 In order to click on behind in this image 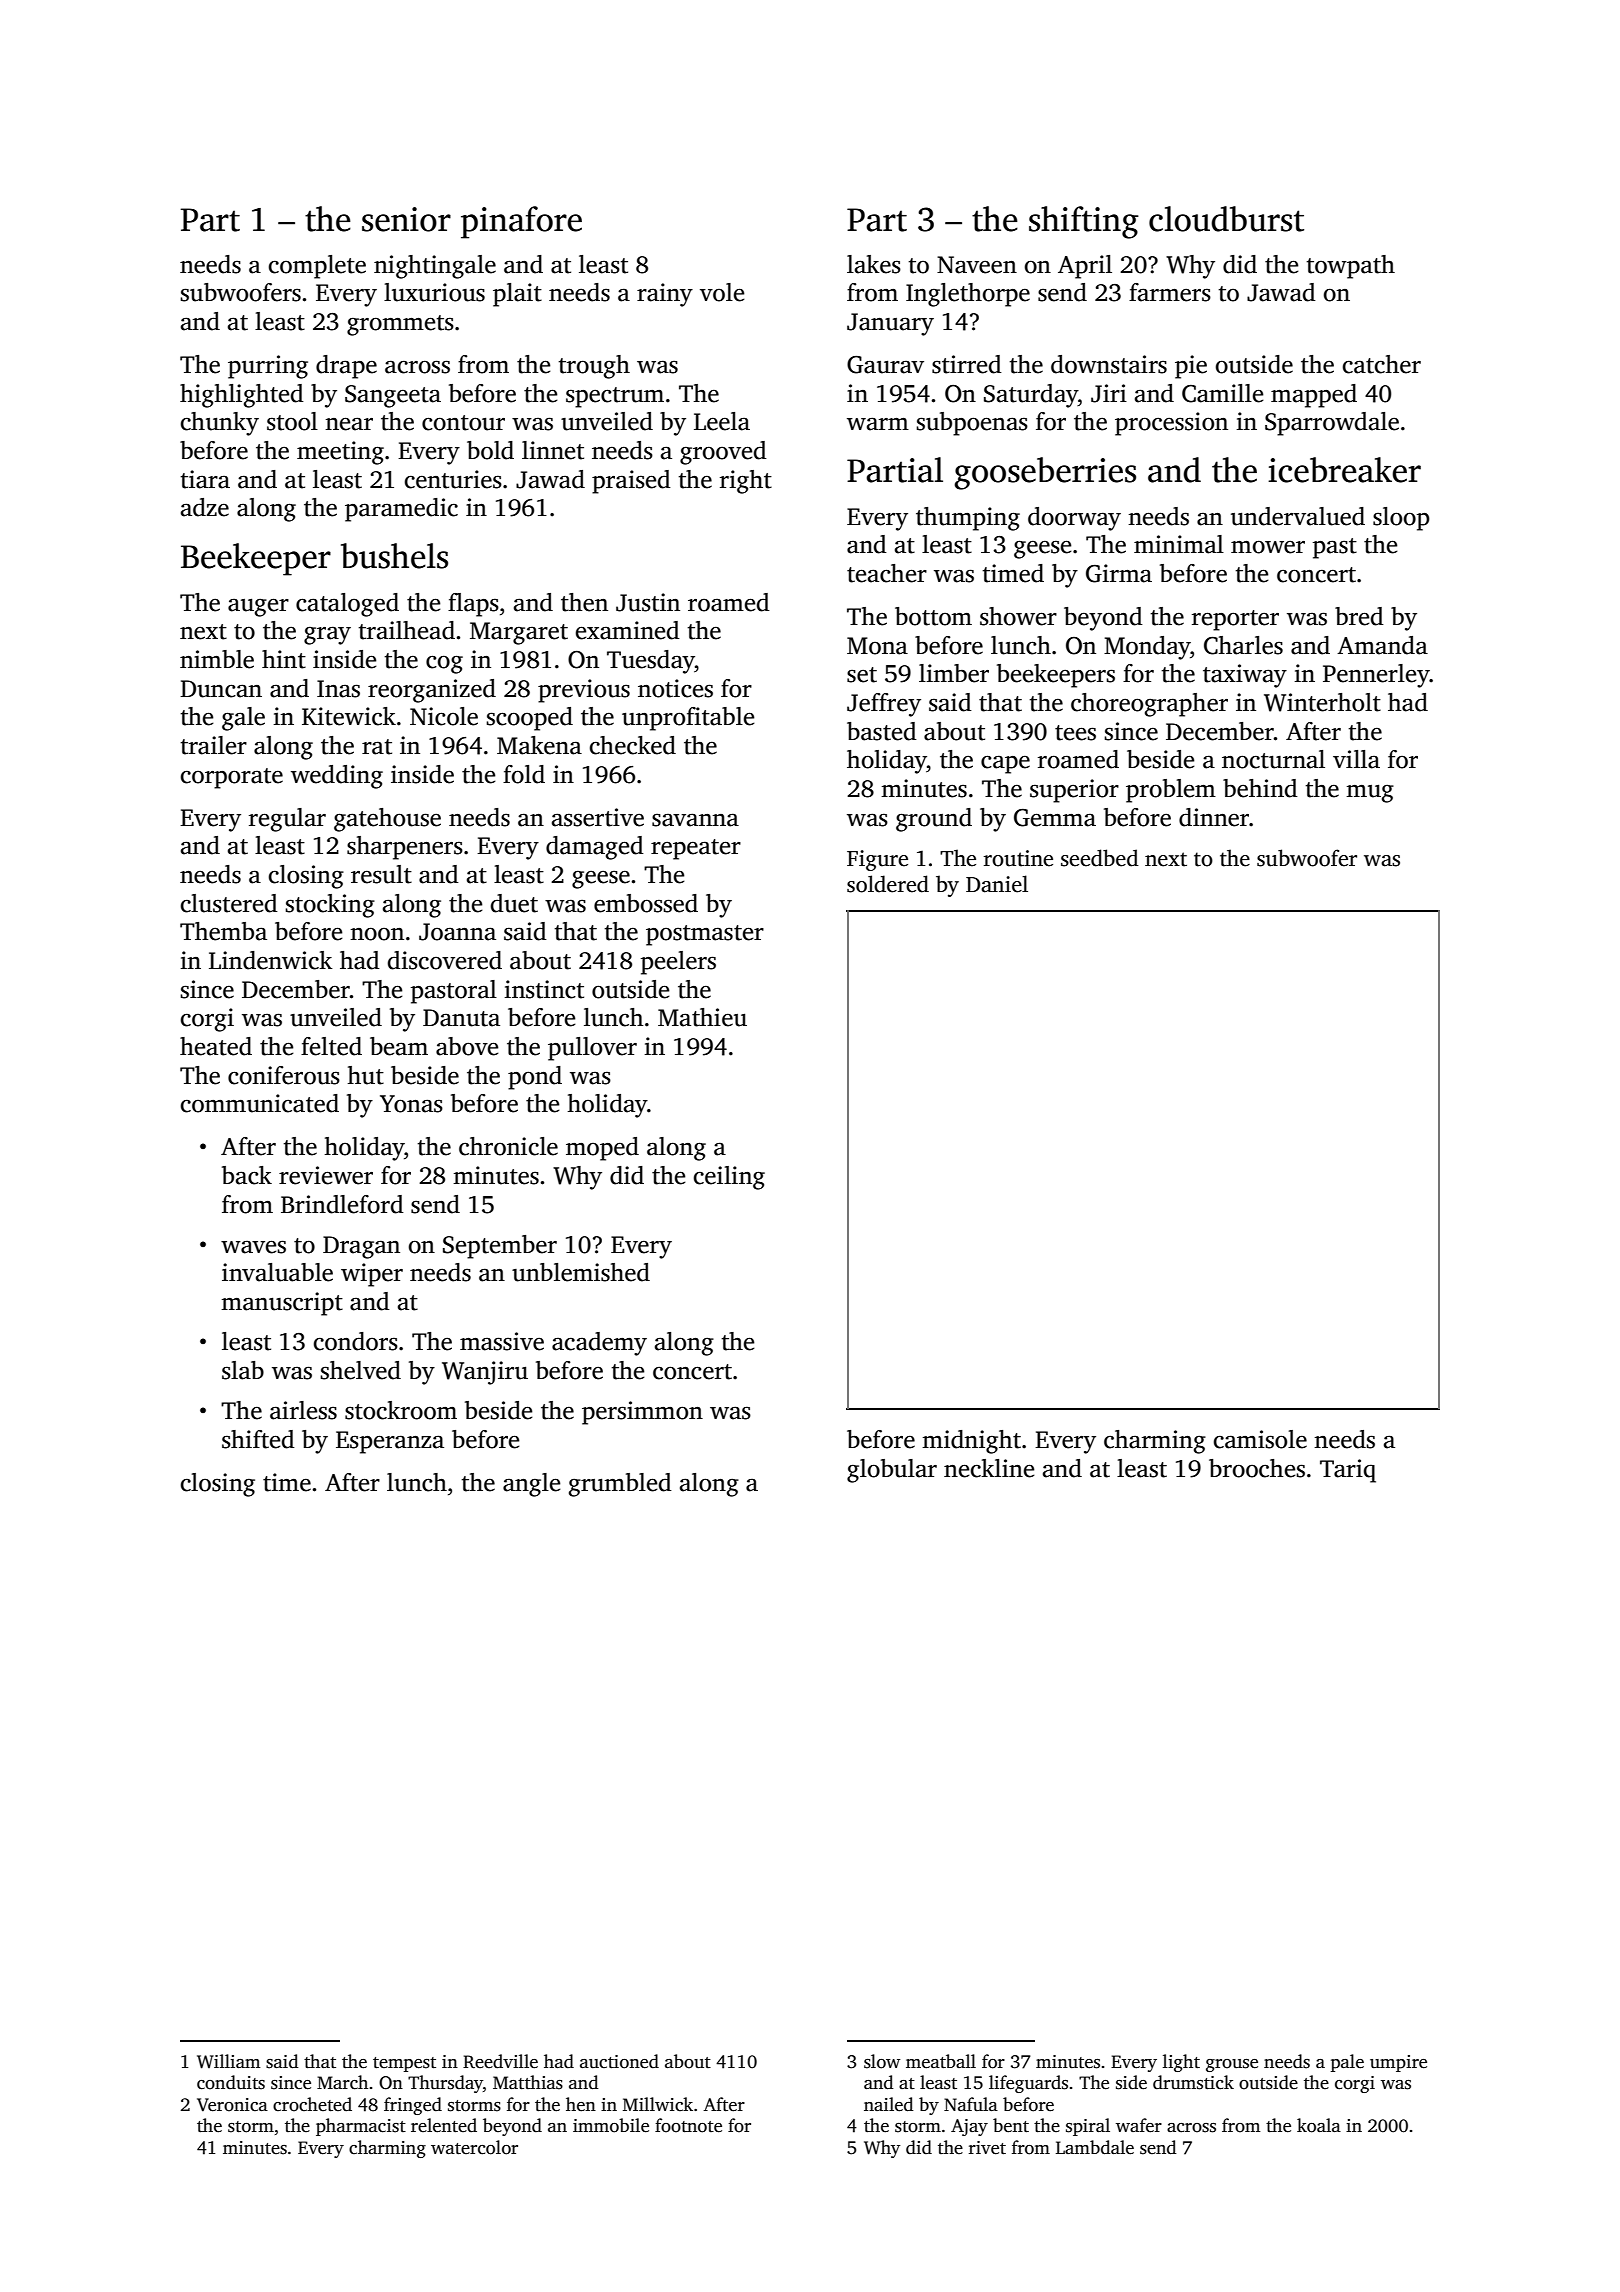, I will do `click(1260, 788)`.
